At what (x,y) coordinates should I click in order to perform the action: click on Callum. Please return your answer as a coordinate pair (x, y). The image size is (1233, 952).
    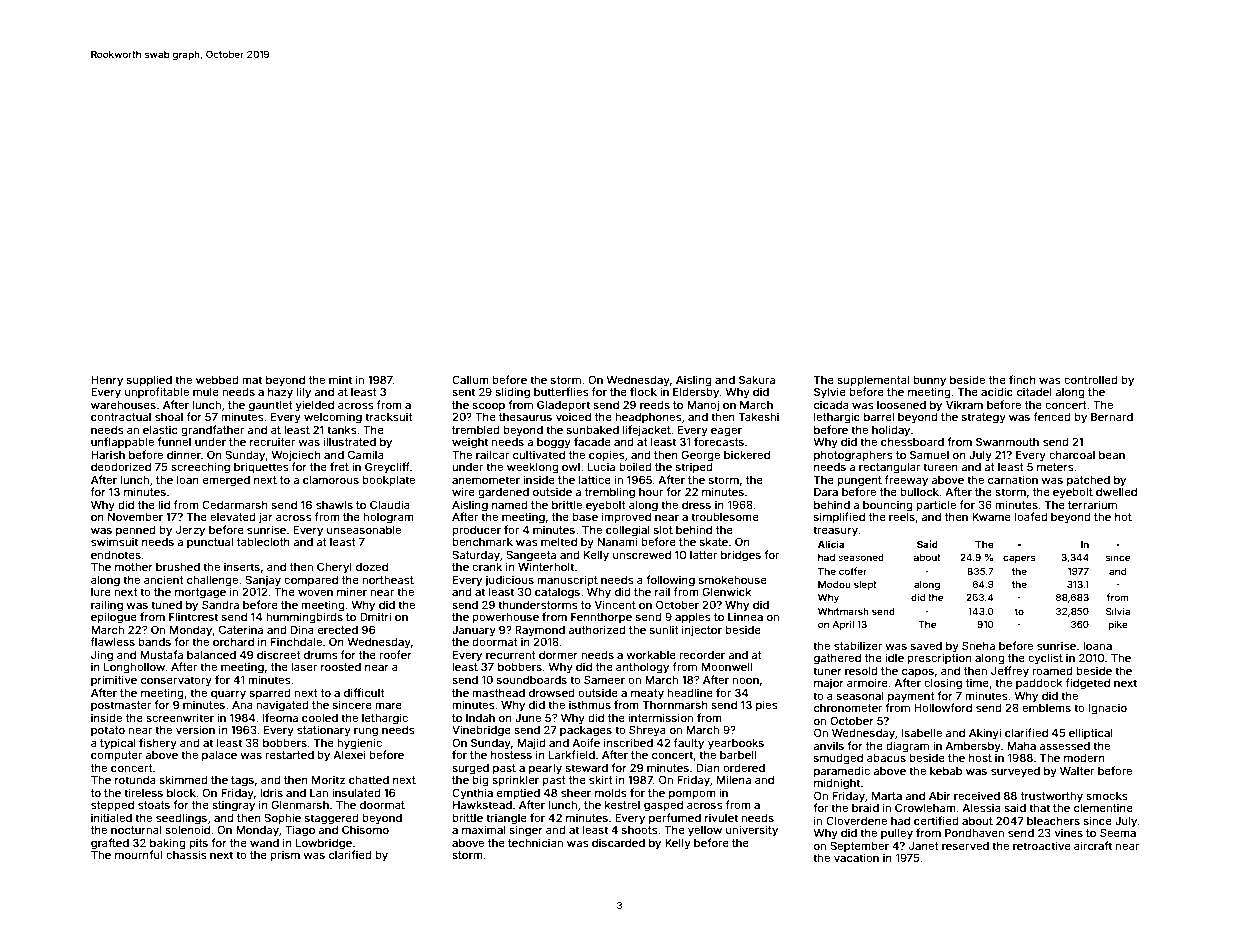
    Looking at the image, I should click on (470, 379).
